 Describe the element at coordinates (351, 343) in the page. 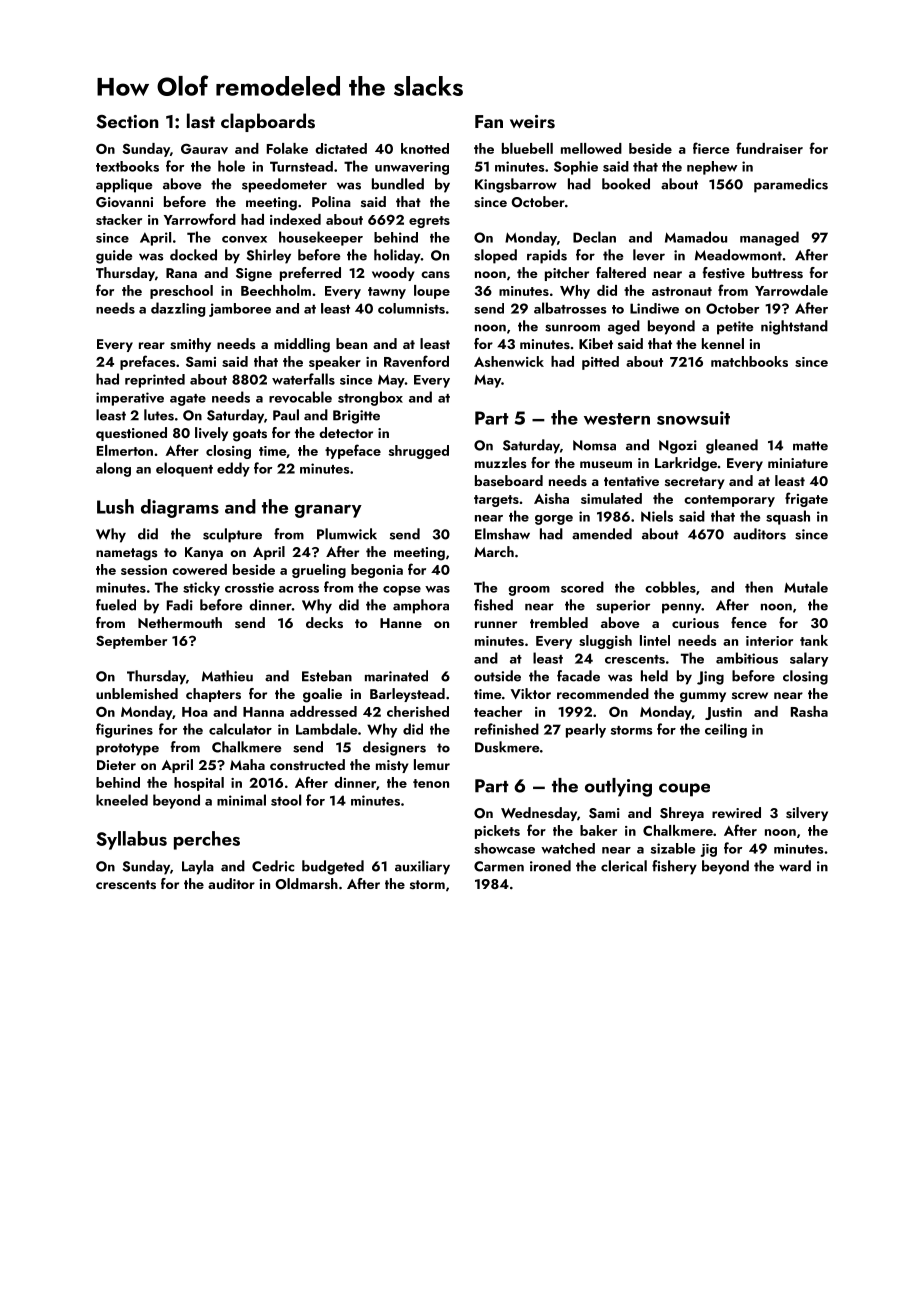

I see `bean` at that location.
